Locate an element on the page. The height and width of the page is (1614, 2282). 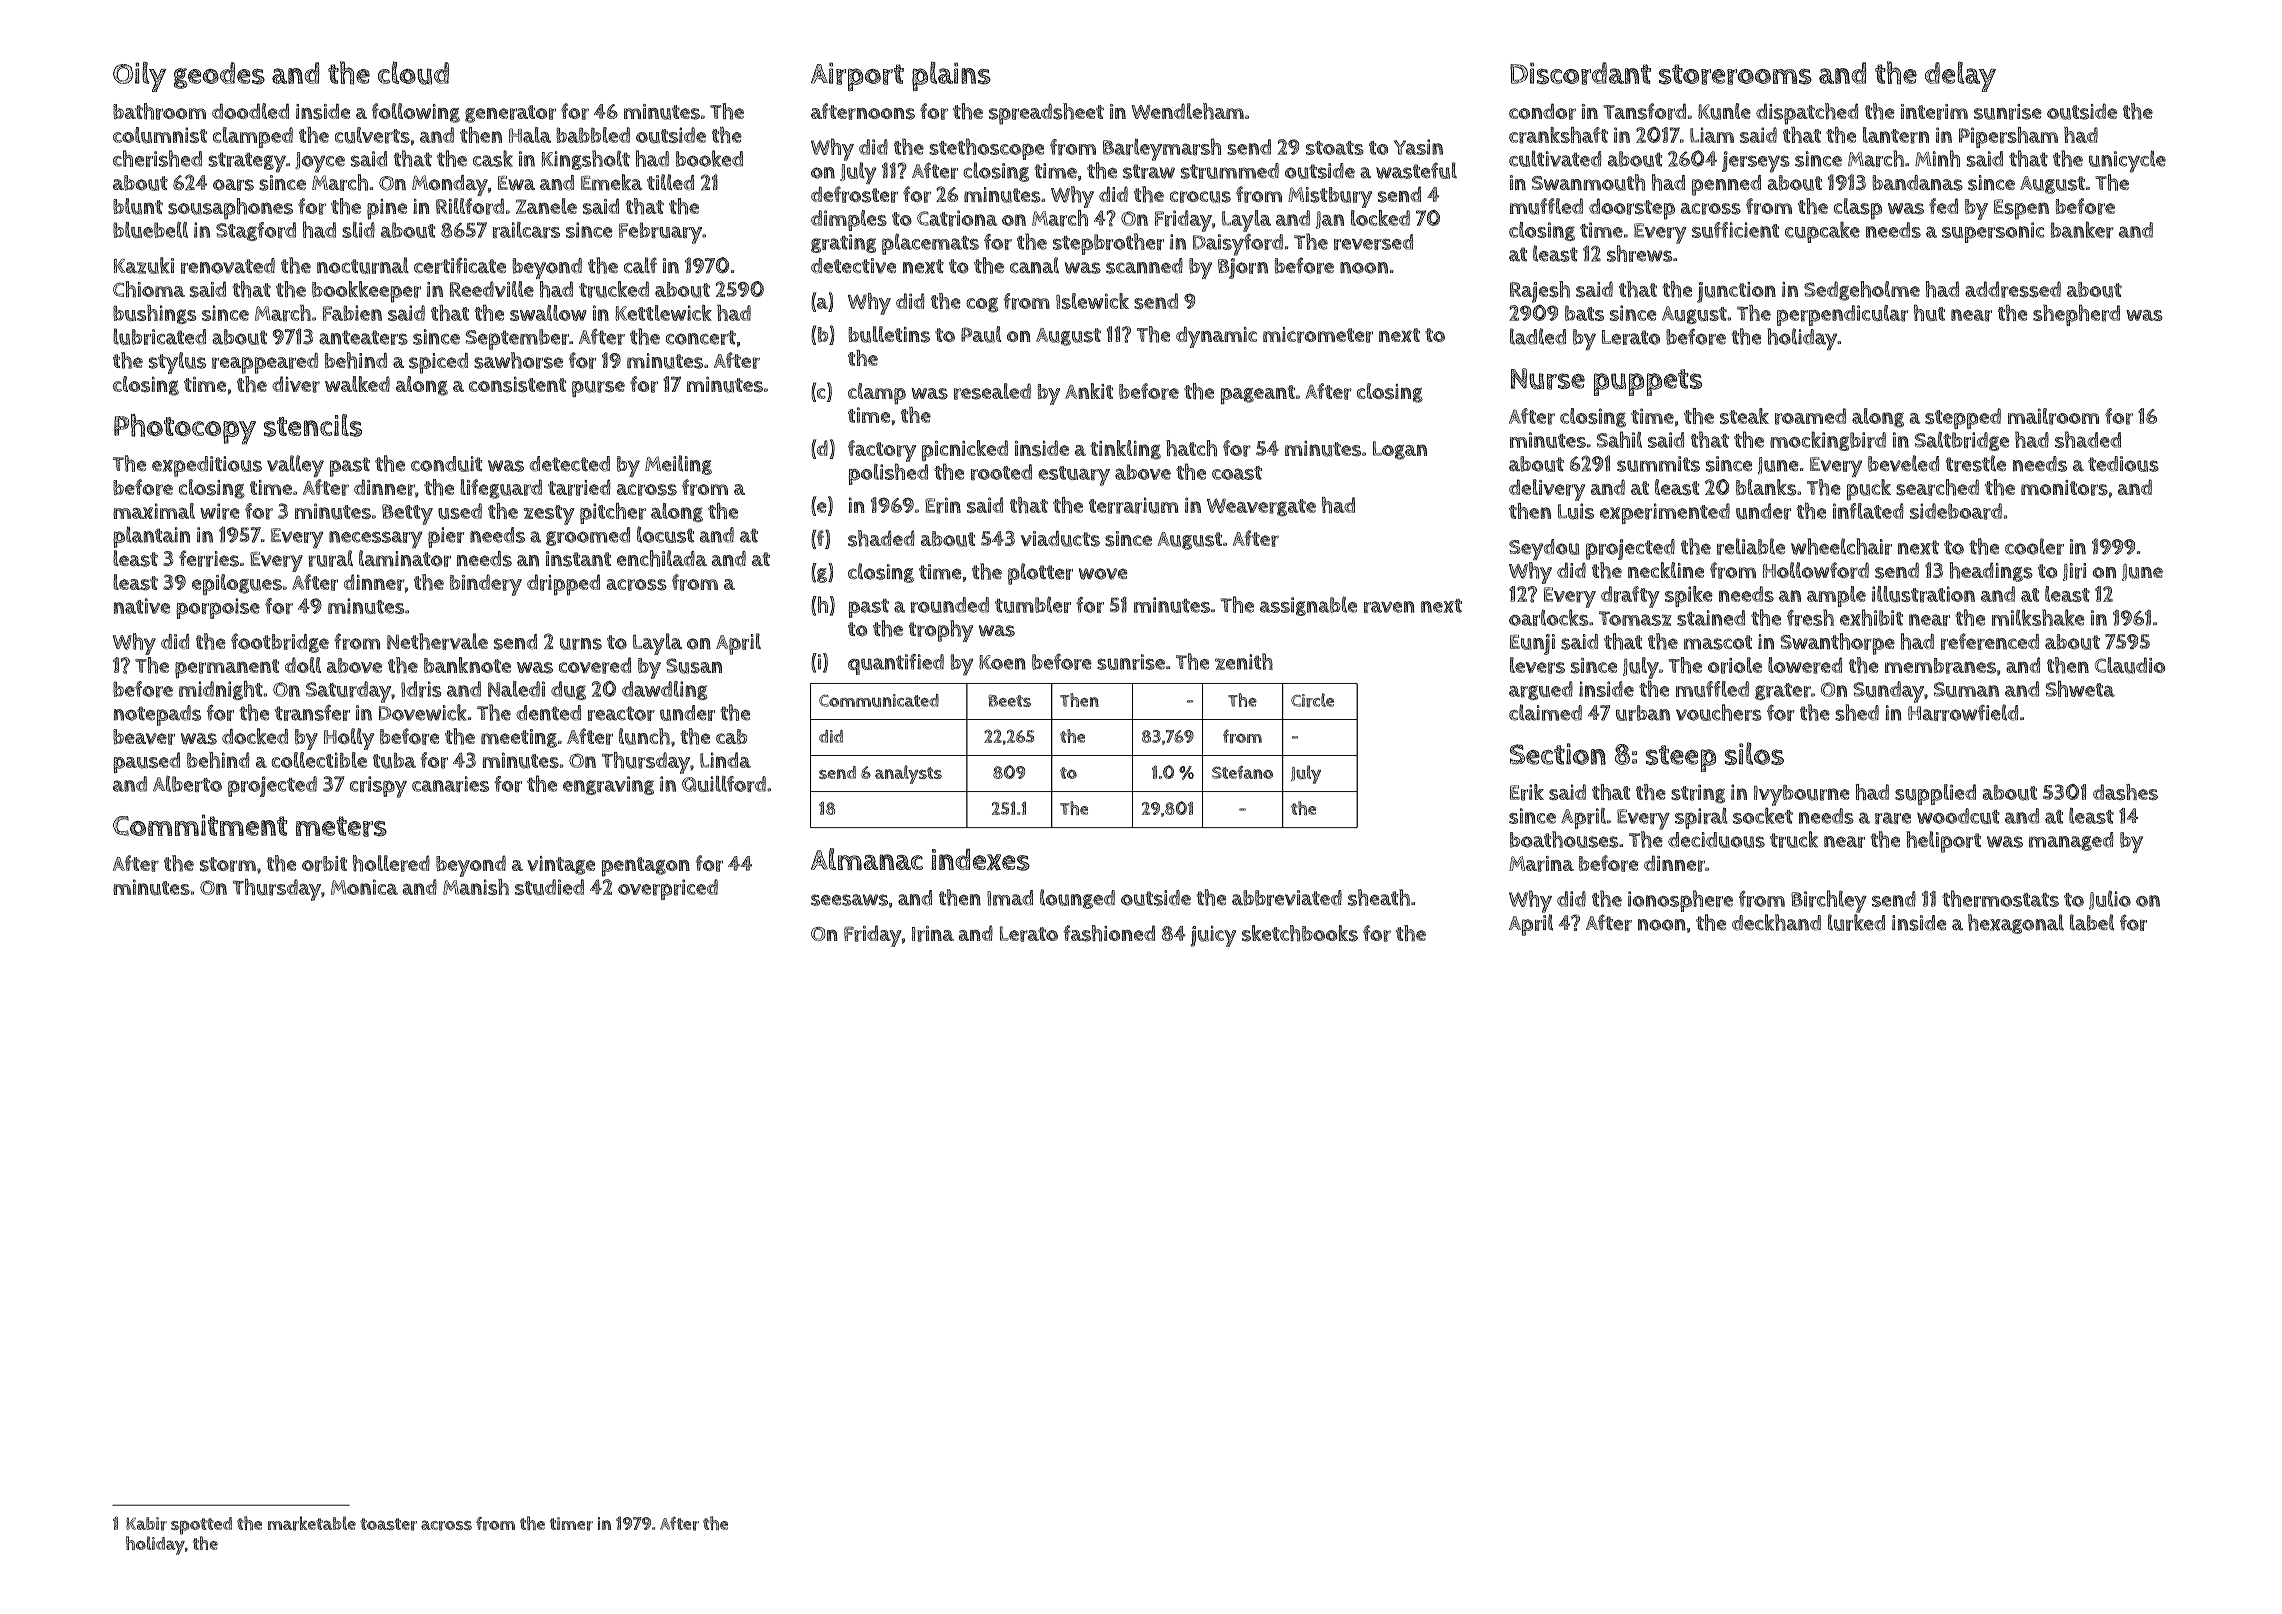
deckhand is located at coordinates (1776, 922).
